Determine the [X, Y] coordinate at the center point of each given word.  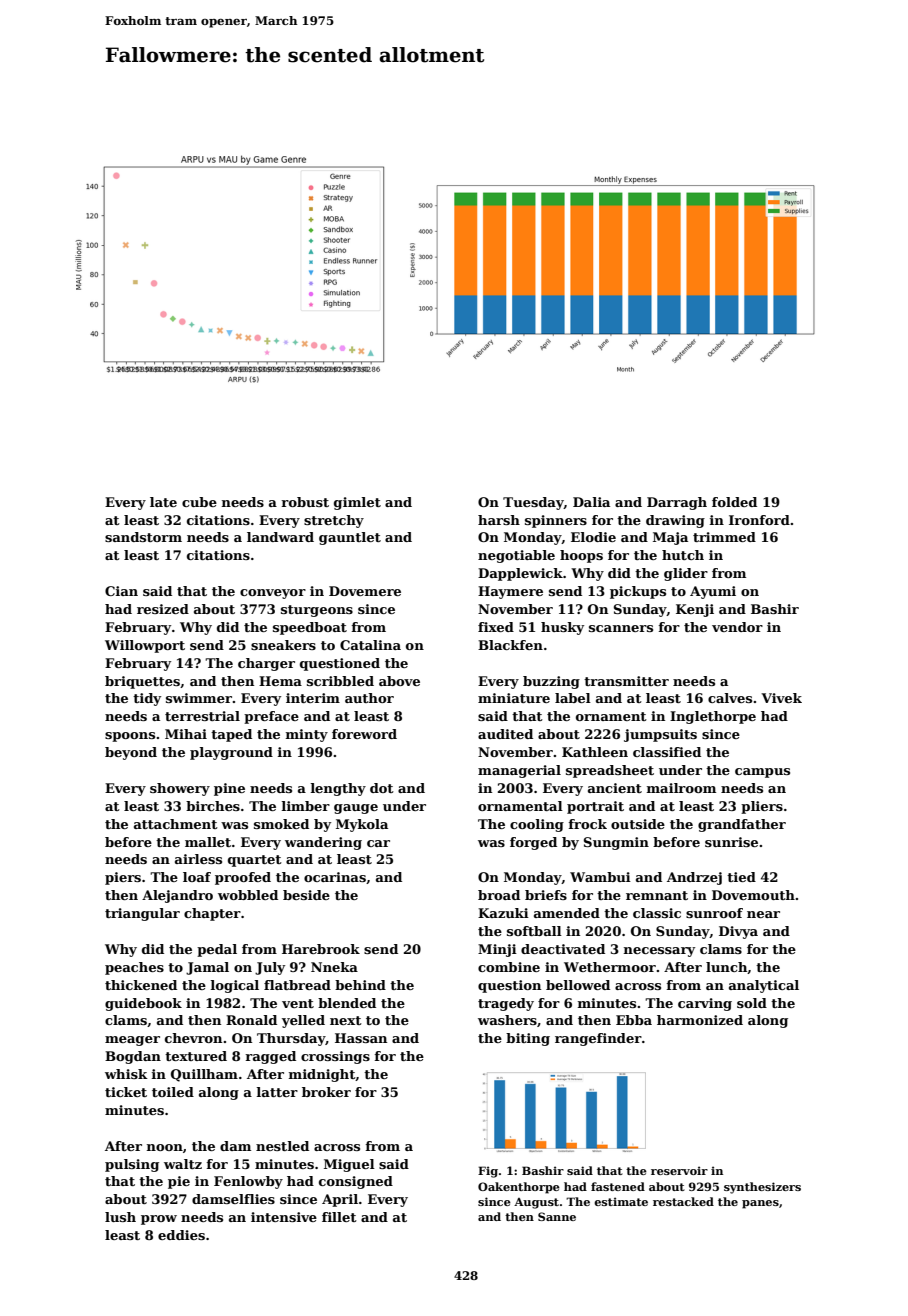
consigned [356, 1182]
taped [231, 735]
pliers [762, 807]
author [369, 698]
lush [120, 1217]
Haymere [510, 592]
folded [734, 502]
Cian [121, 591]
